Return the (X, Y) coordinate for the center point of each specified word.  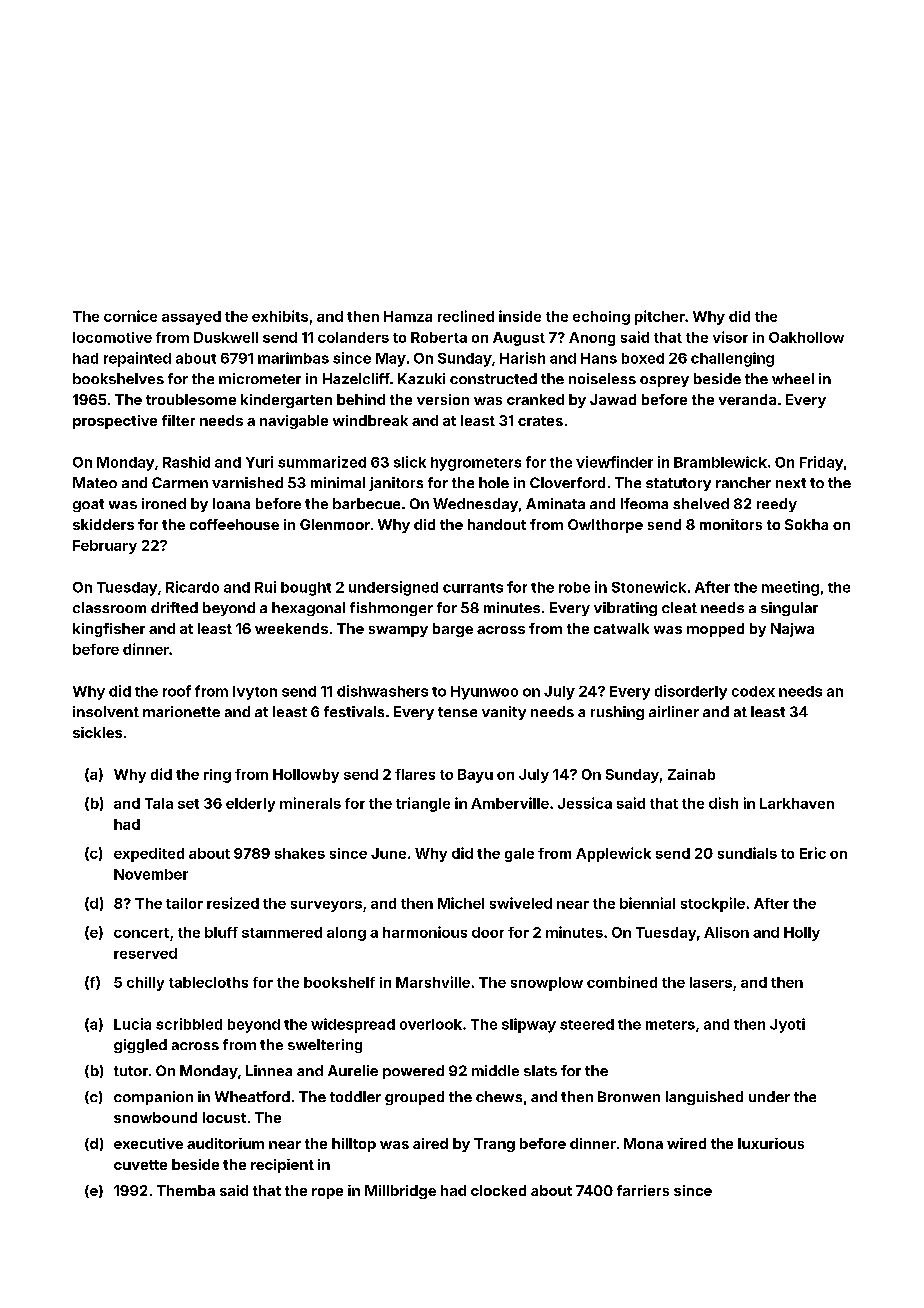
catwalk (621, 628)
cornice (130, 316)
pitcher (660, 317)
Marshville (433, 982)
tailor (184, 903)
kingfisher (109, 630)
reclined (466, 316)
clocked (498, 1190)
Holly (802, 934)
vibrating (625, 609)
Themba (186, 1190)
